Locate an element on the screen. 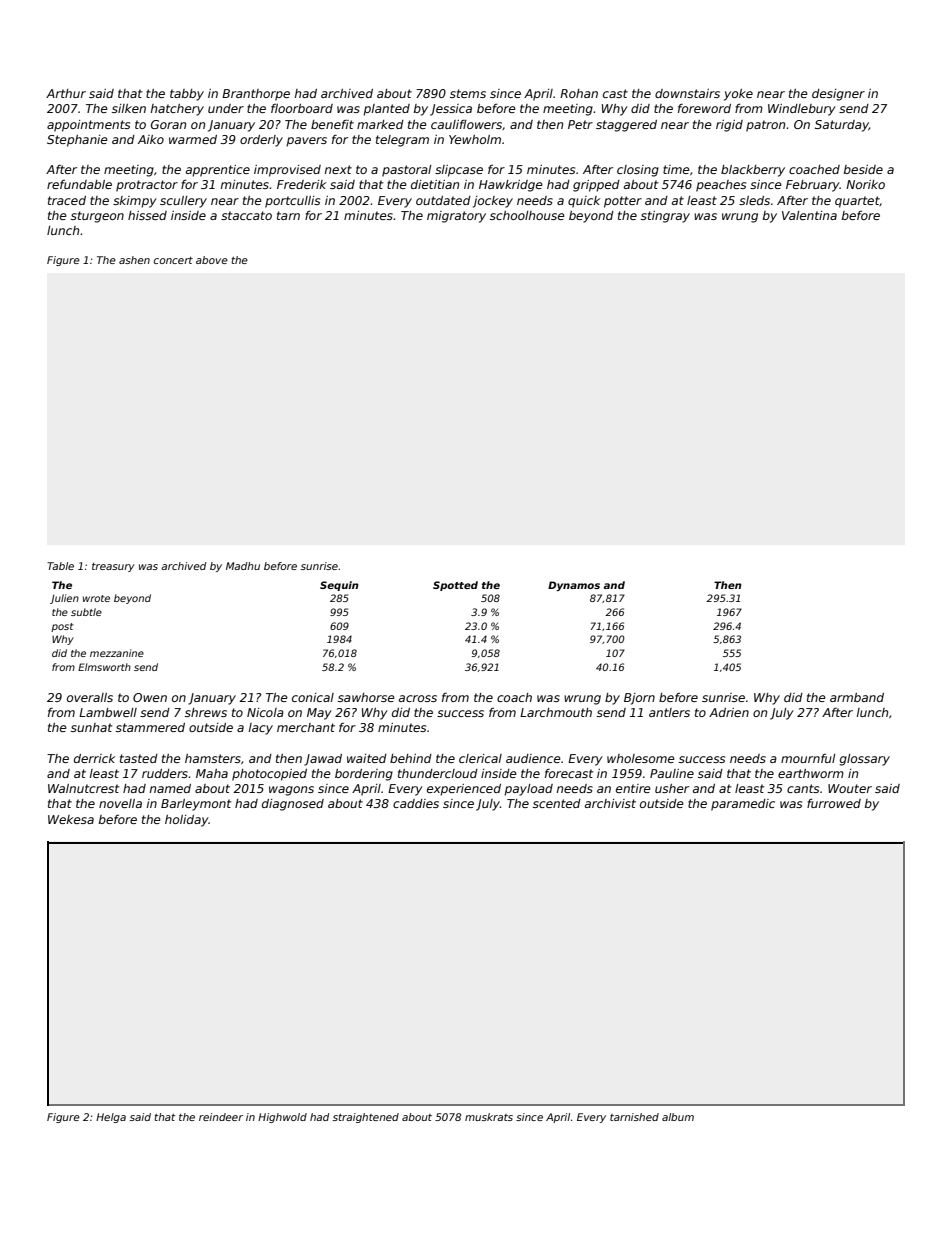 This screenshot has width=952, height=1233. reindeer is located at coordinates (221, 1117).
